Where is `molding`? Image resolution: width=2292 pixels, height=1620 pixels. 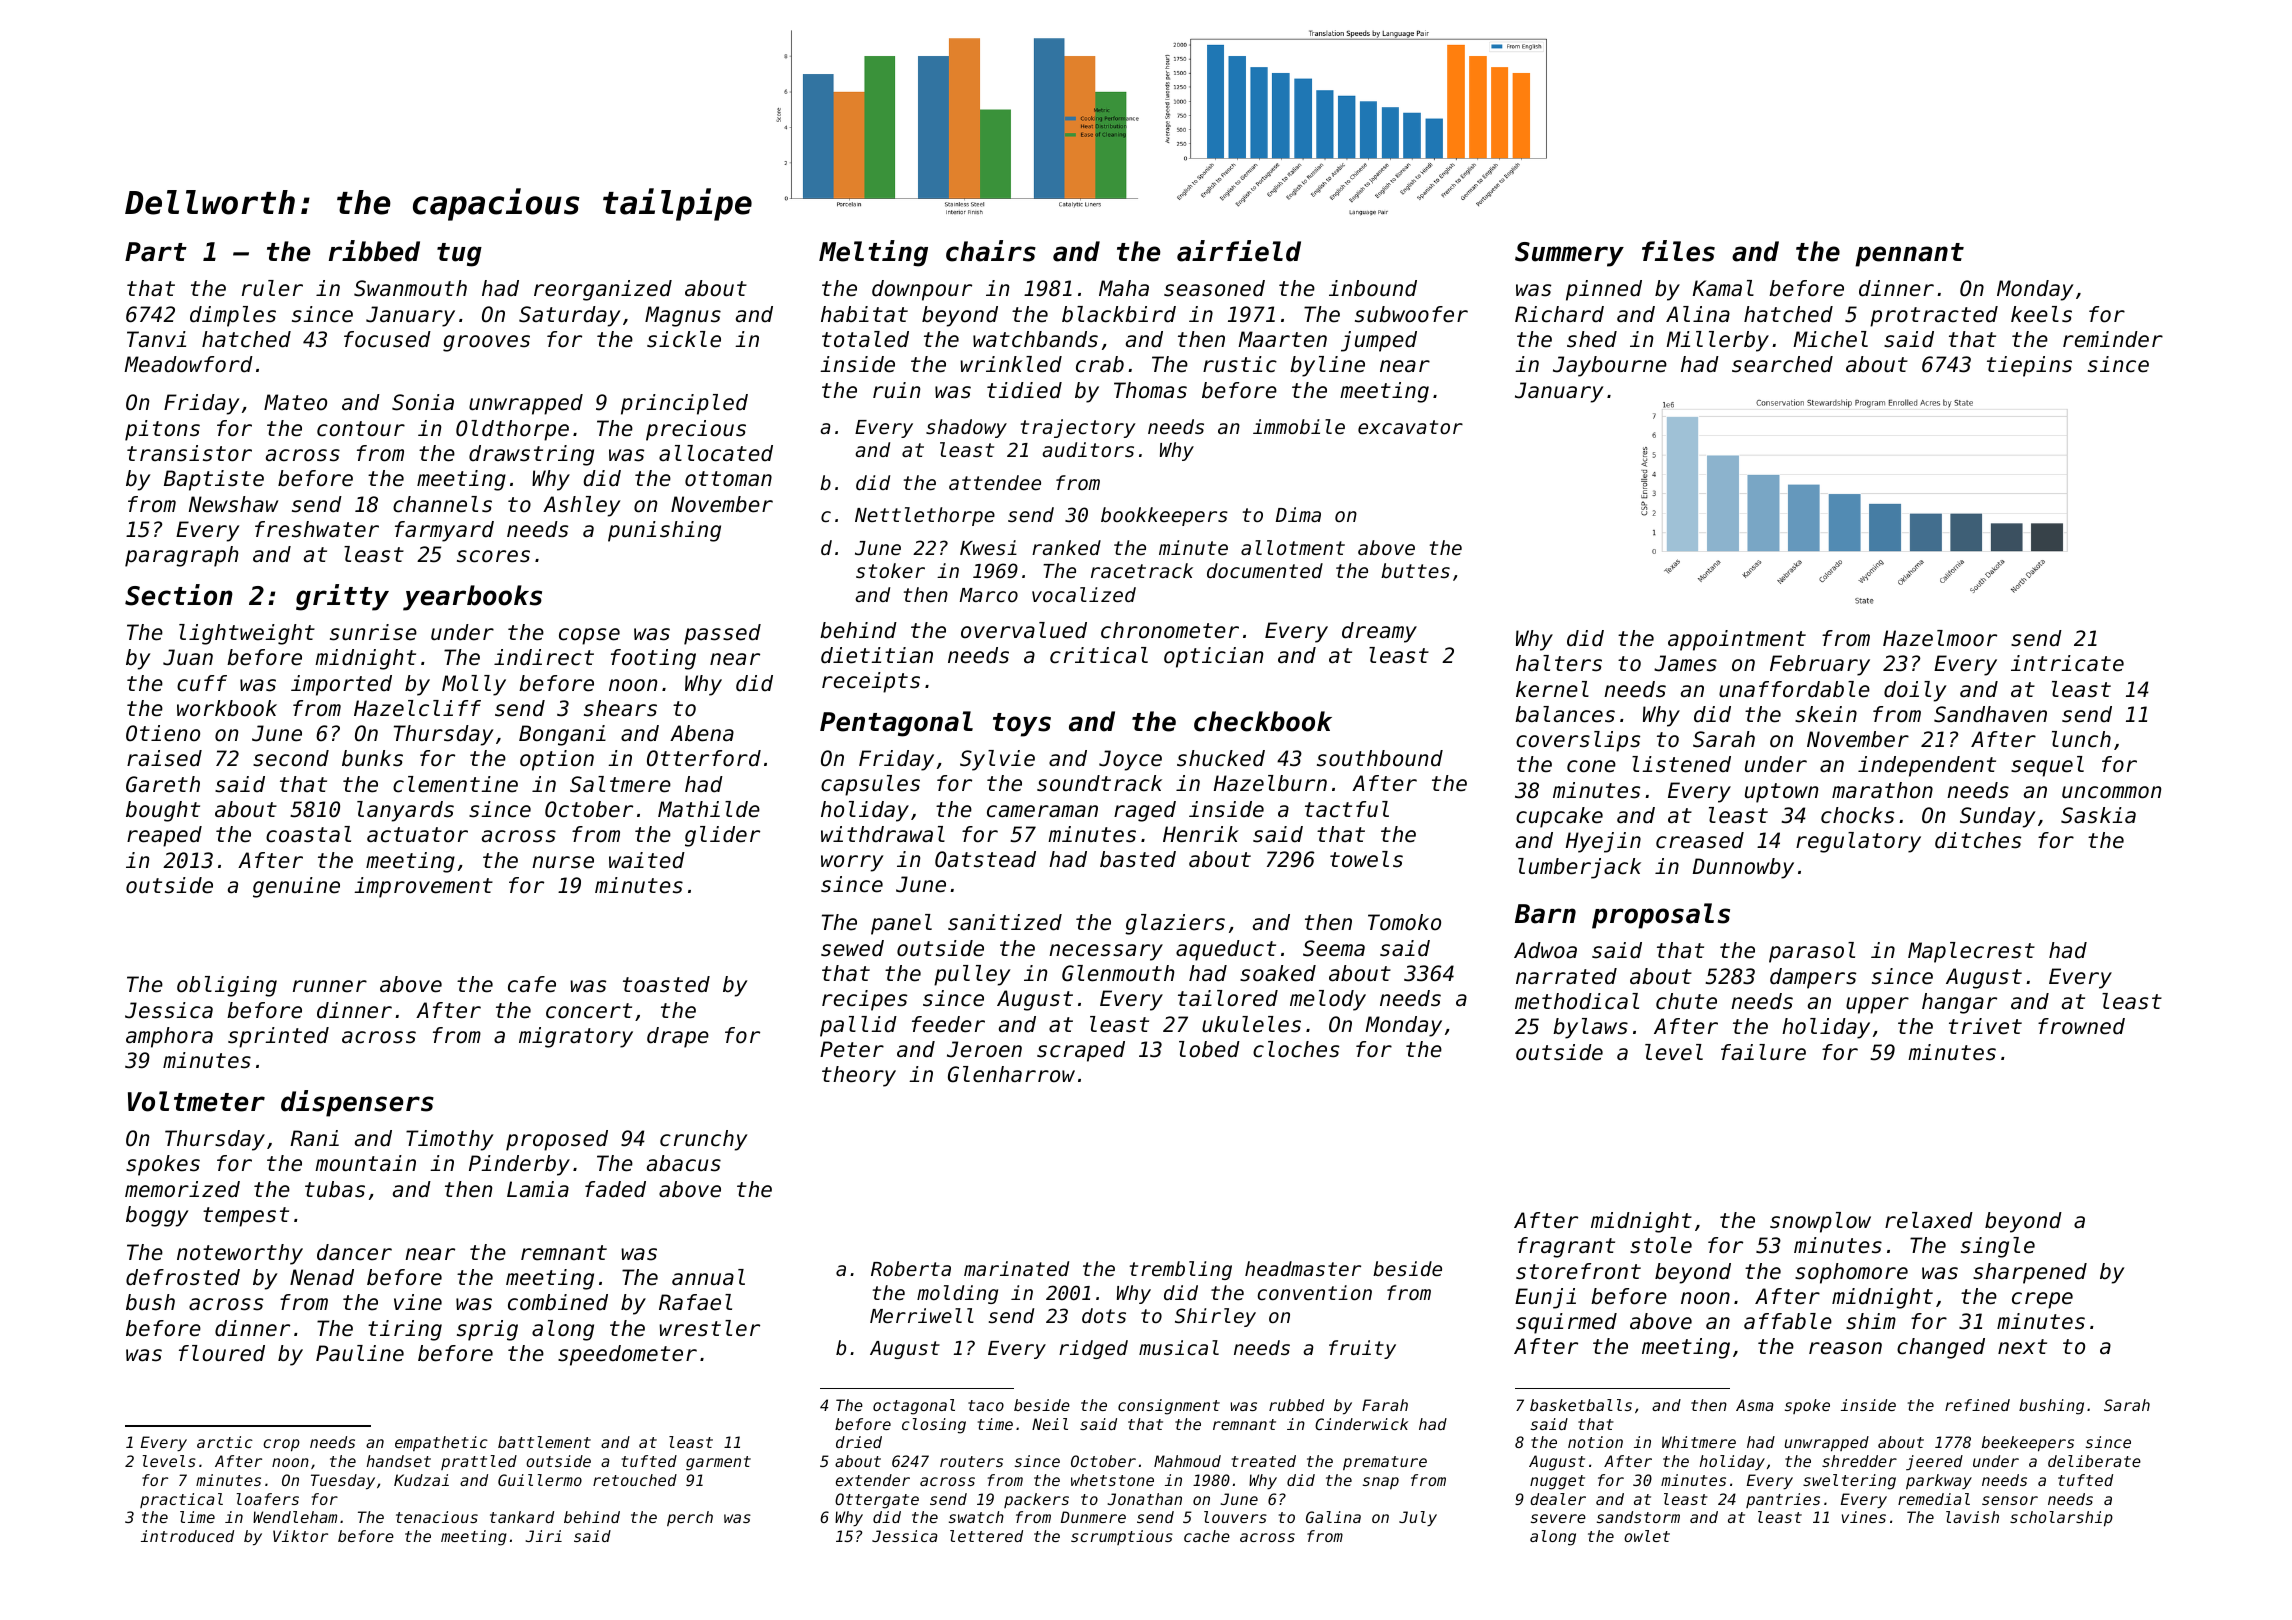 molding is located at coordinates (957, 1294).
